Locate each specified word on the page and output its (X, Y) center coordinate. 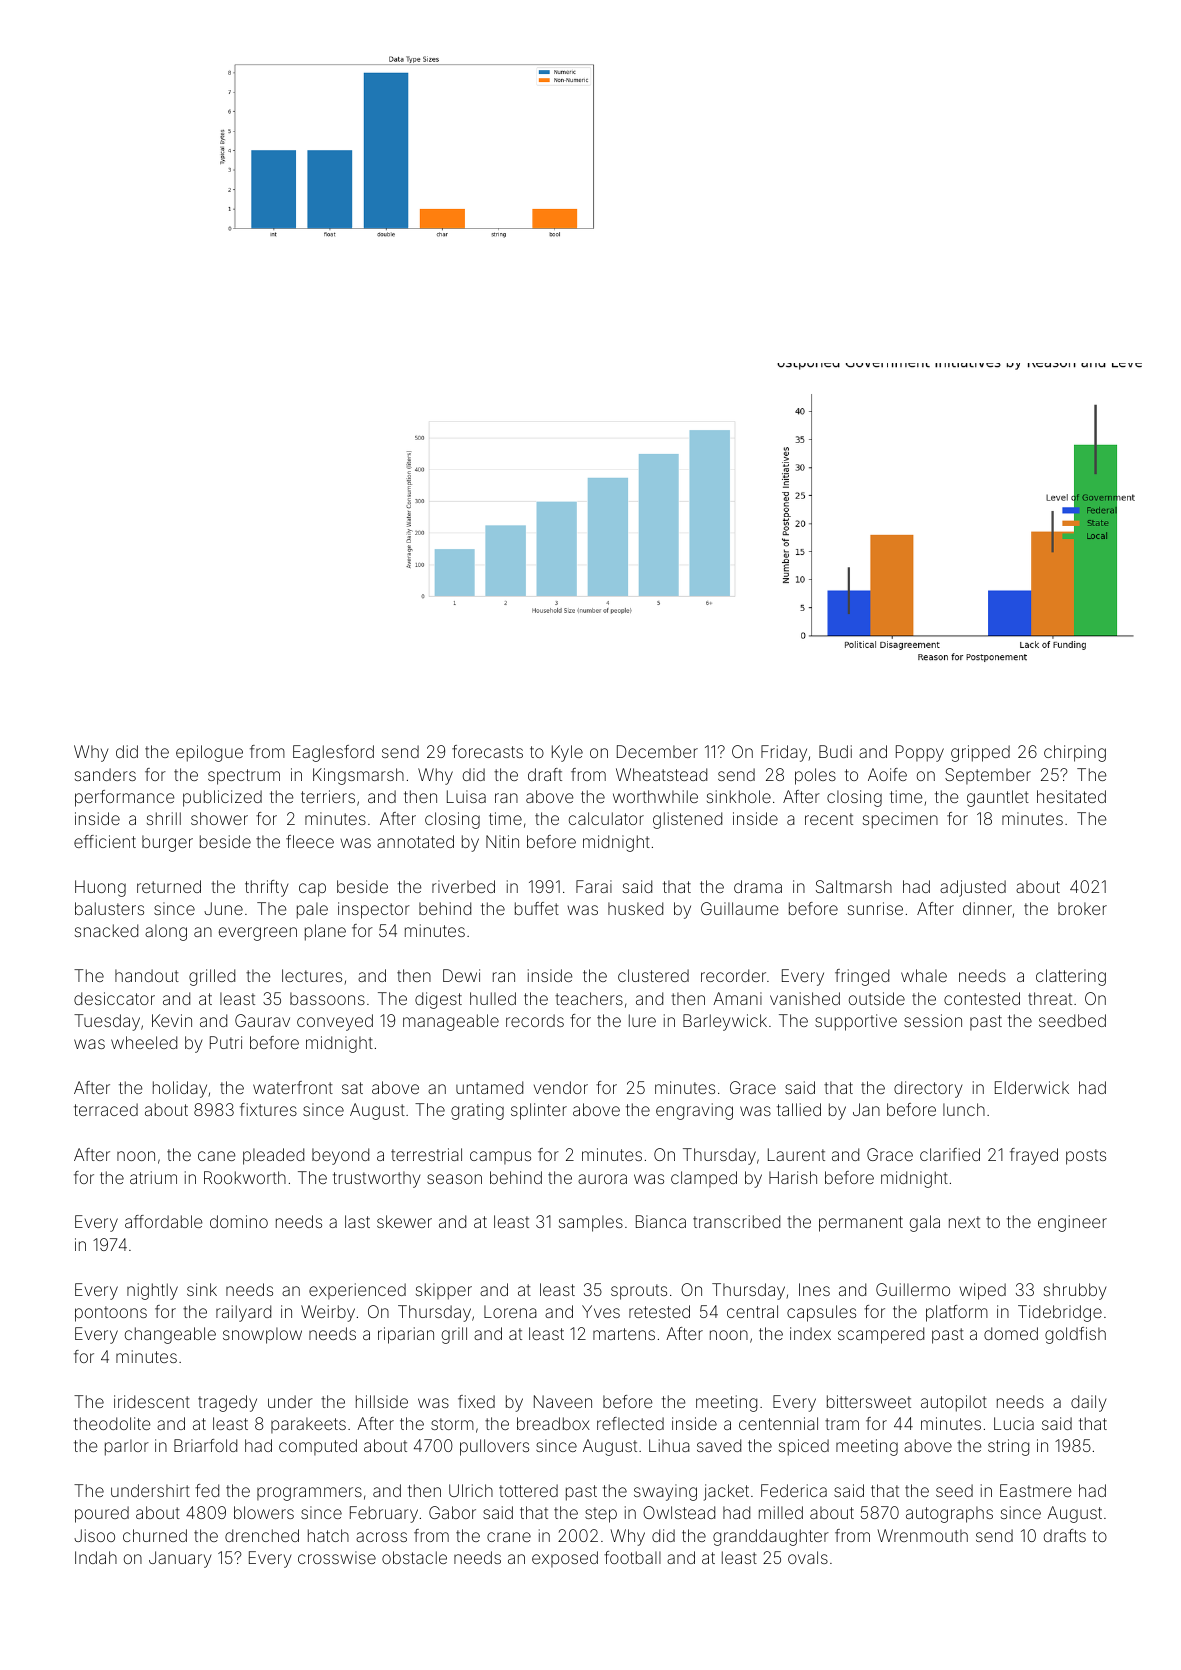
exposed (565, 1559)
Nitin (502, 841)
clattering (1071, 977)
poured (102, 1514)
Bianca (661, 1221)
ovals (808, 1557)
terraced (106, 1109)
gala (925, 1223)
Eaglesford (333, 753)
